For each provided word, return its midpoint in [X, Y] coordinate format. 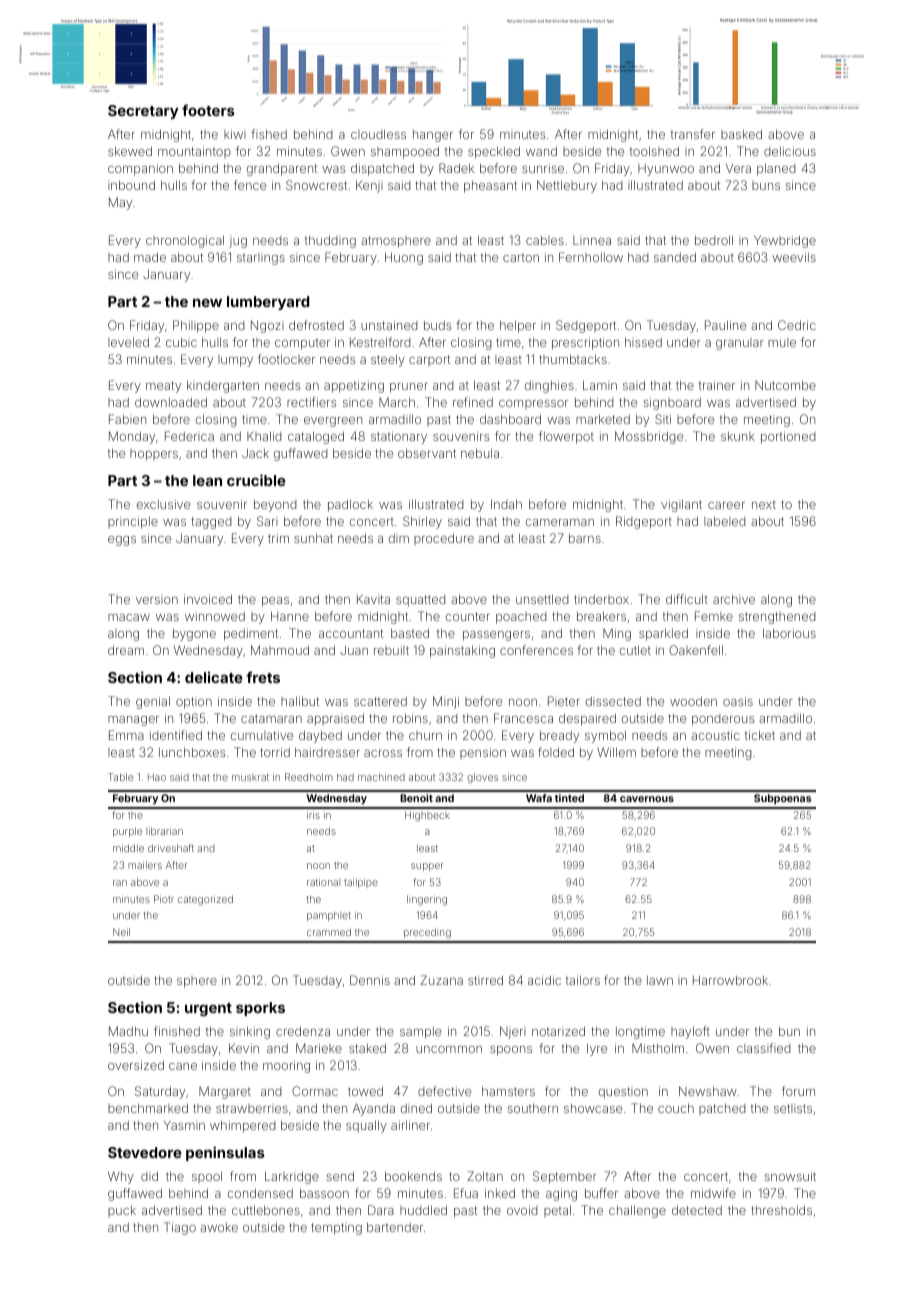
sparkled [663, 634]
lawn [660, 980]
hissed [643, 342]
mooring [286, 1066]
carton [521, 257]
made [150, 257]
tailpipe [361, 883]
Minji [446, 702]
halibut [300, 701]
